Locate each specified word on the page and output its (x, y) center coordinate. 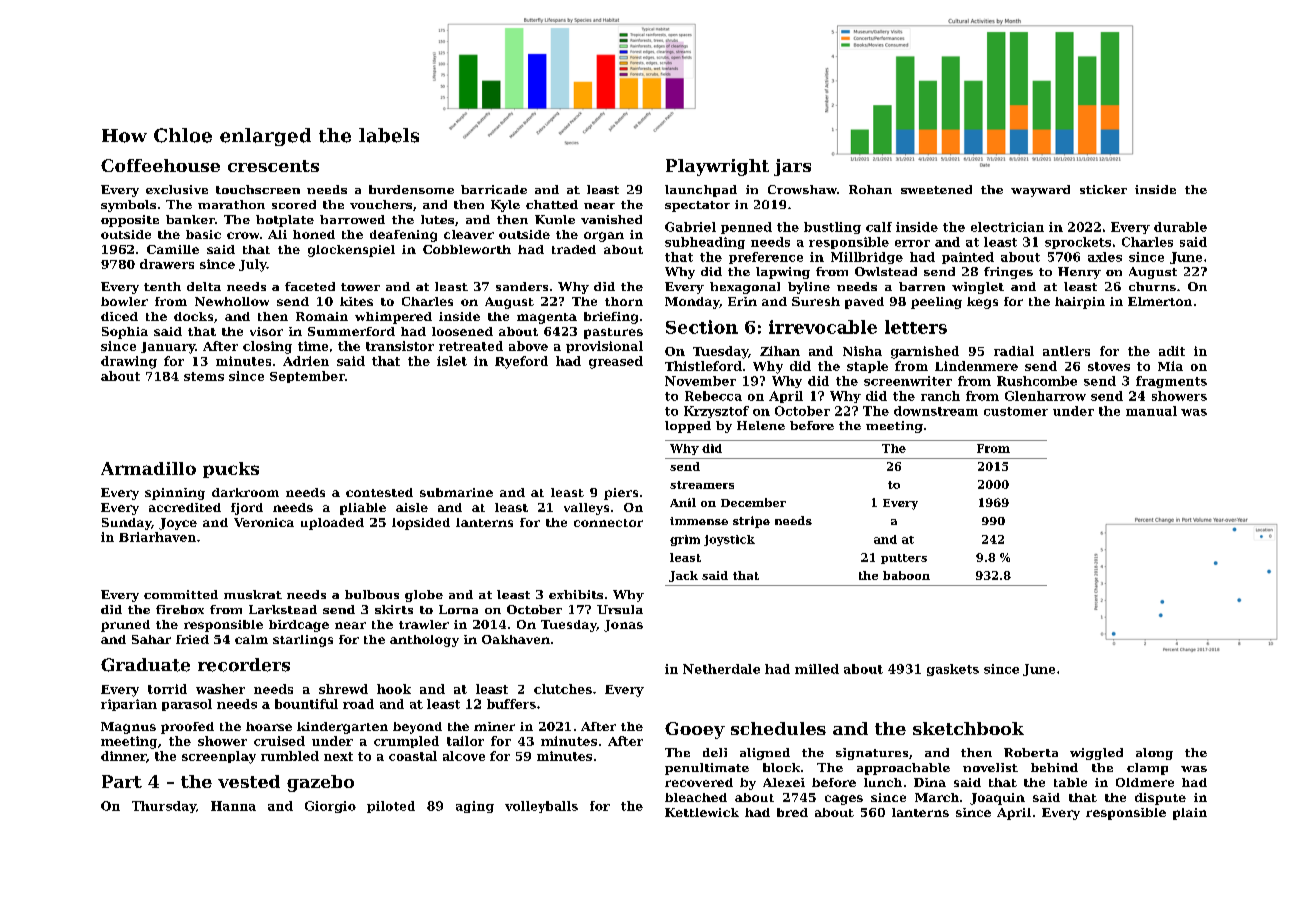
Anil (683, 502)
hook (394, 689)
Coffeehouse (160, 165)
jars (792, 167)
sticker (1103, 189)
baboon (906, 575)
